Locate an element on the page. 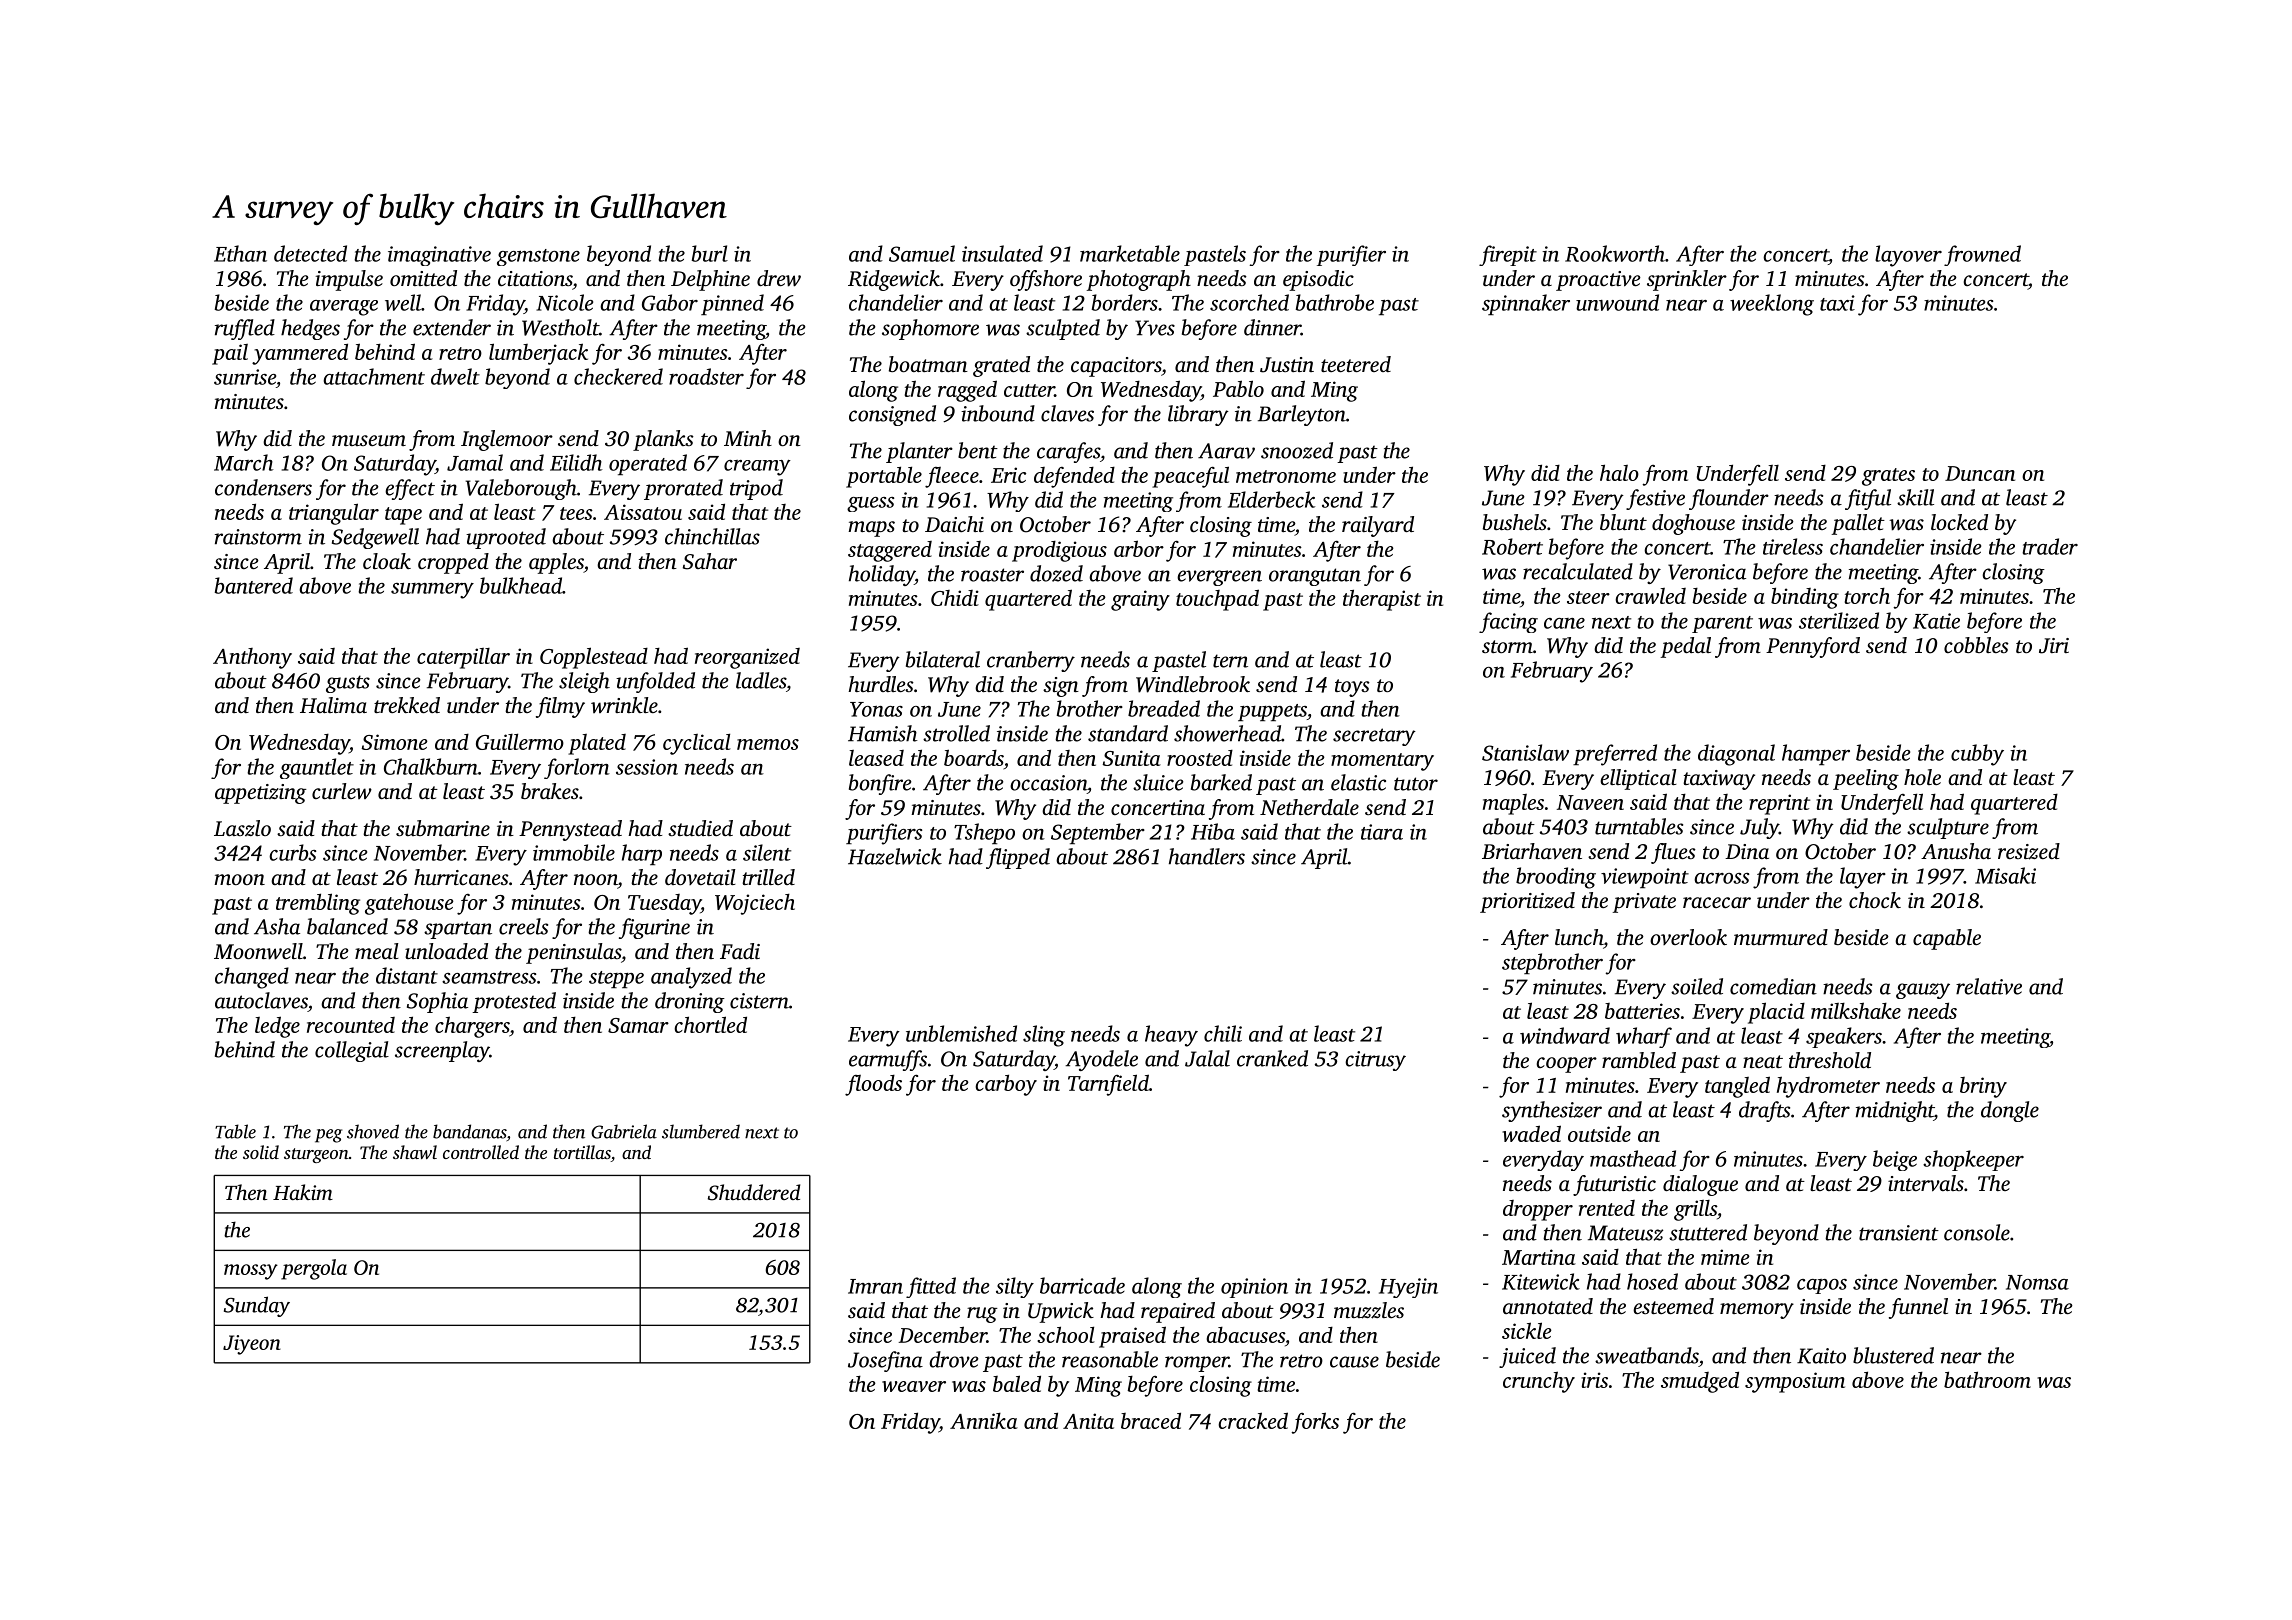  Imran is located at coordinates (875, 1286).
